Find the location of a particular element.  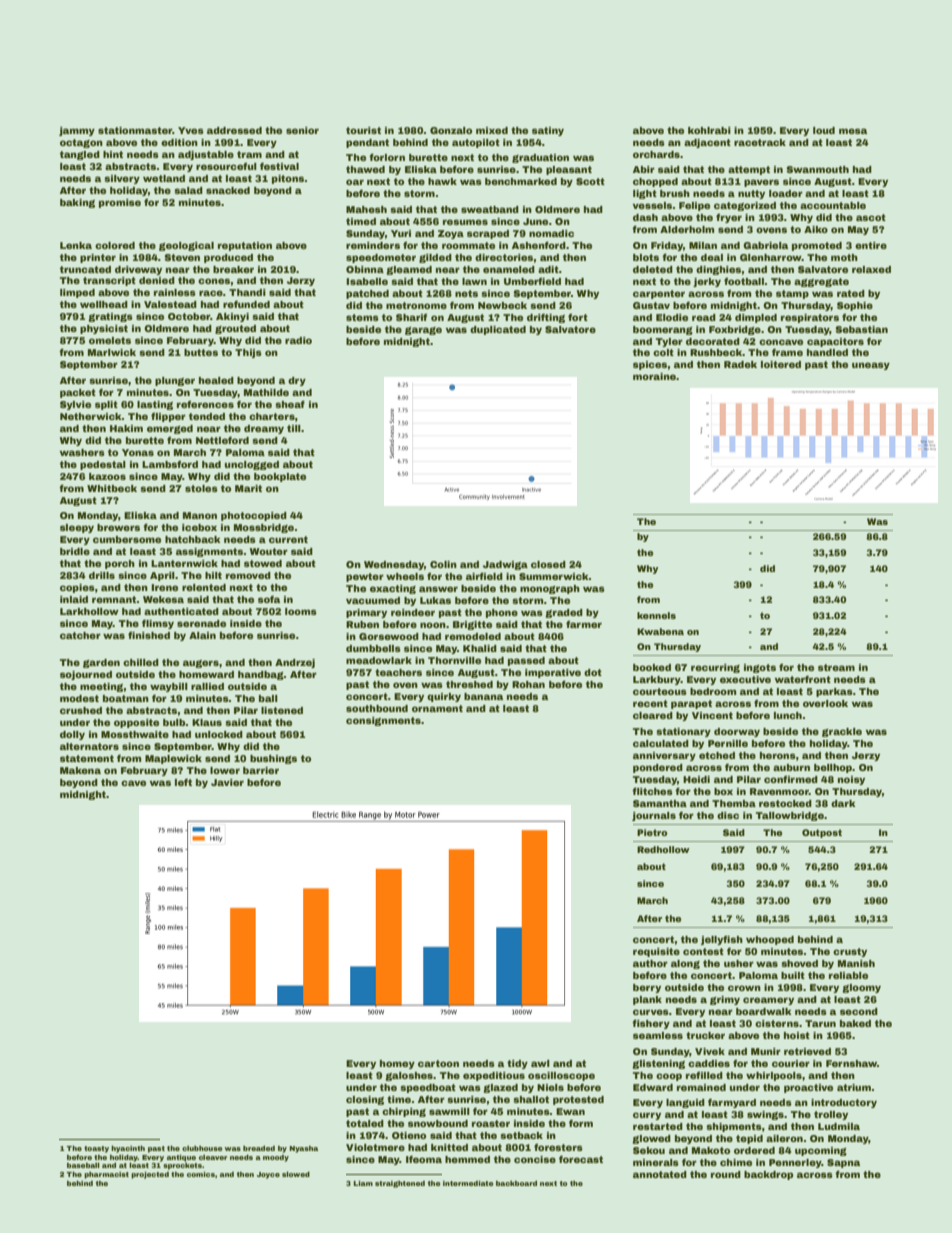

omelets is located at coordinates (110, 340).
